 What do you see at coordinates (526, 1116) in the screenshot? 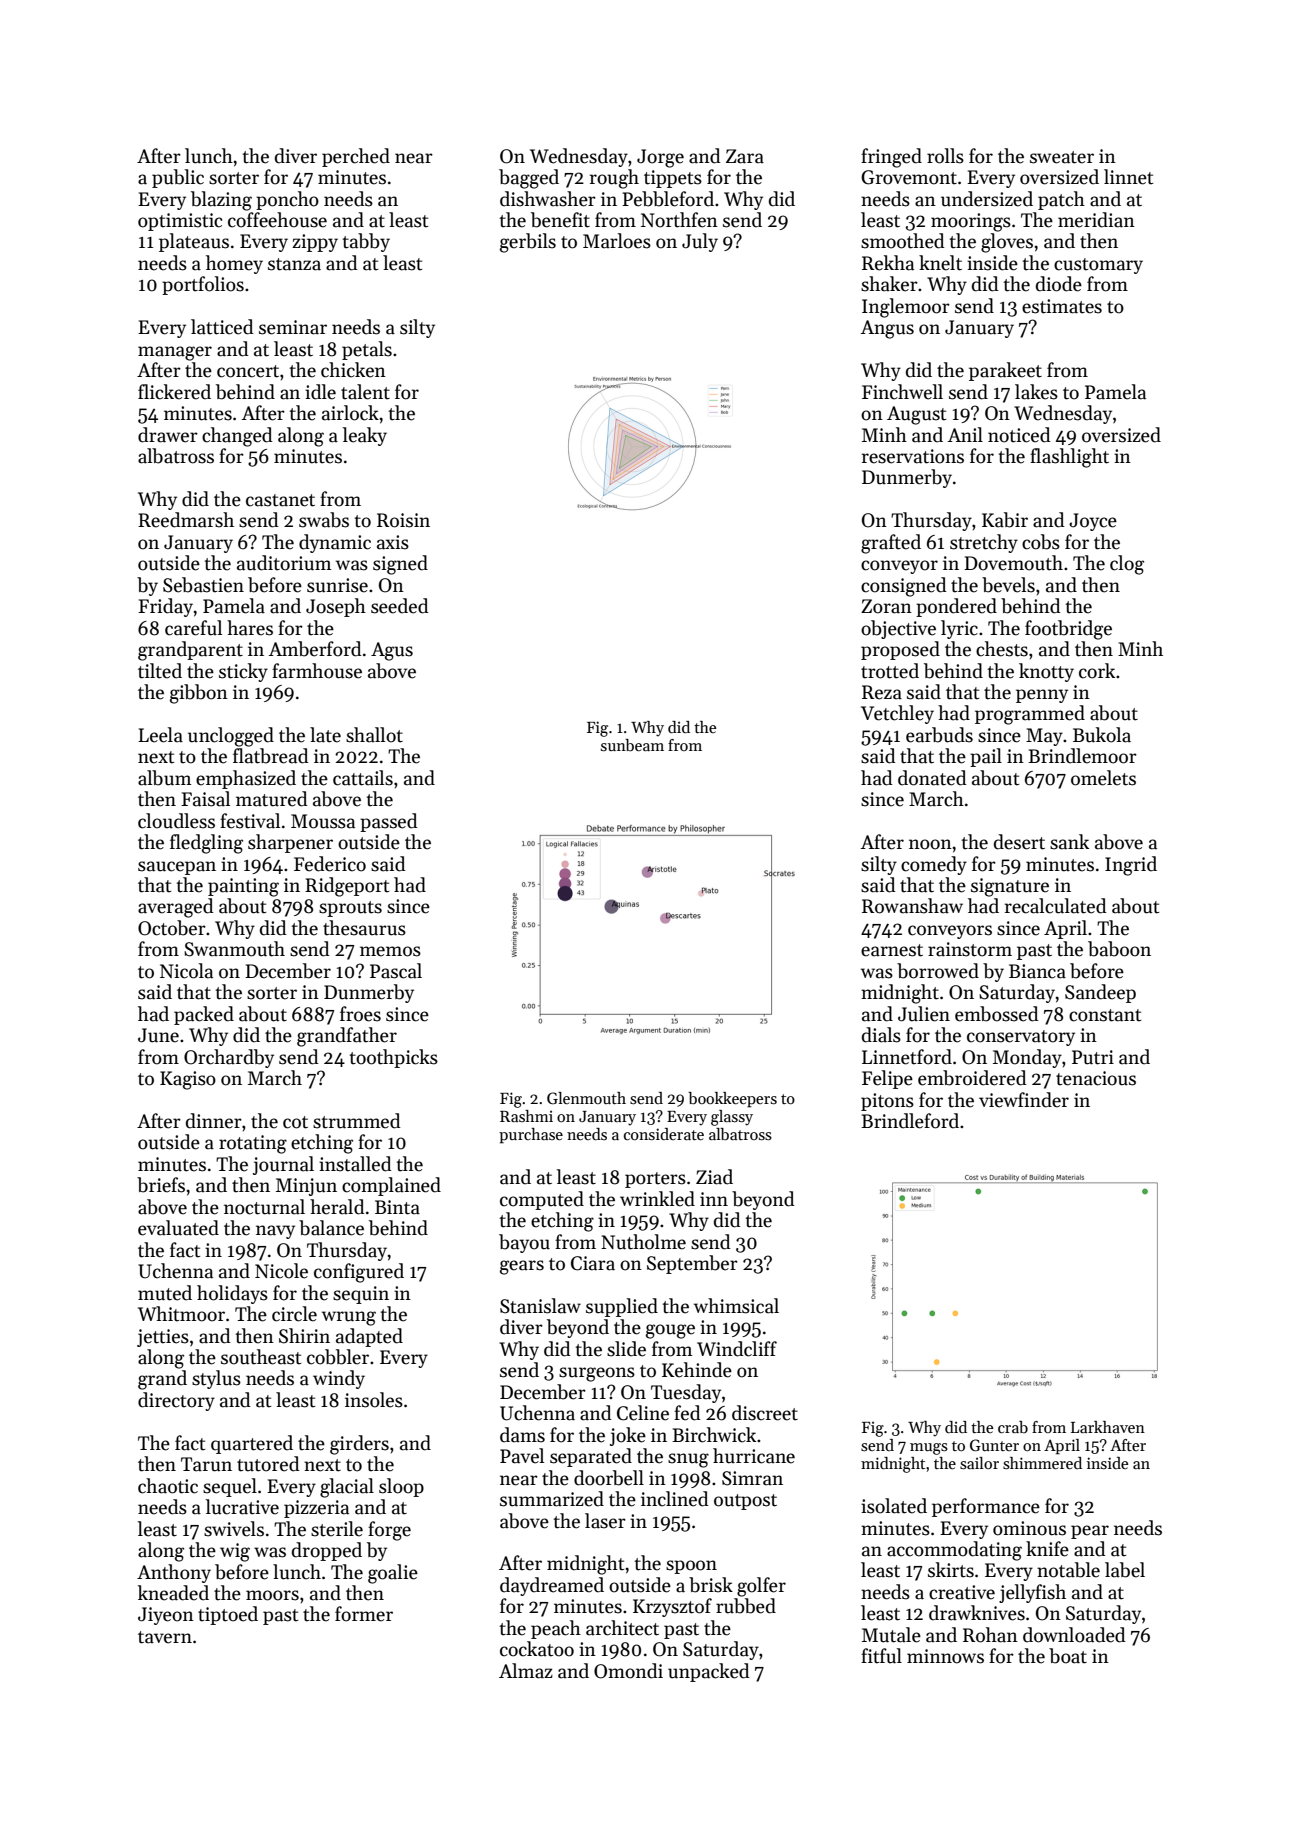
I see `Rashmi` at bounding box center [526, 1116].
